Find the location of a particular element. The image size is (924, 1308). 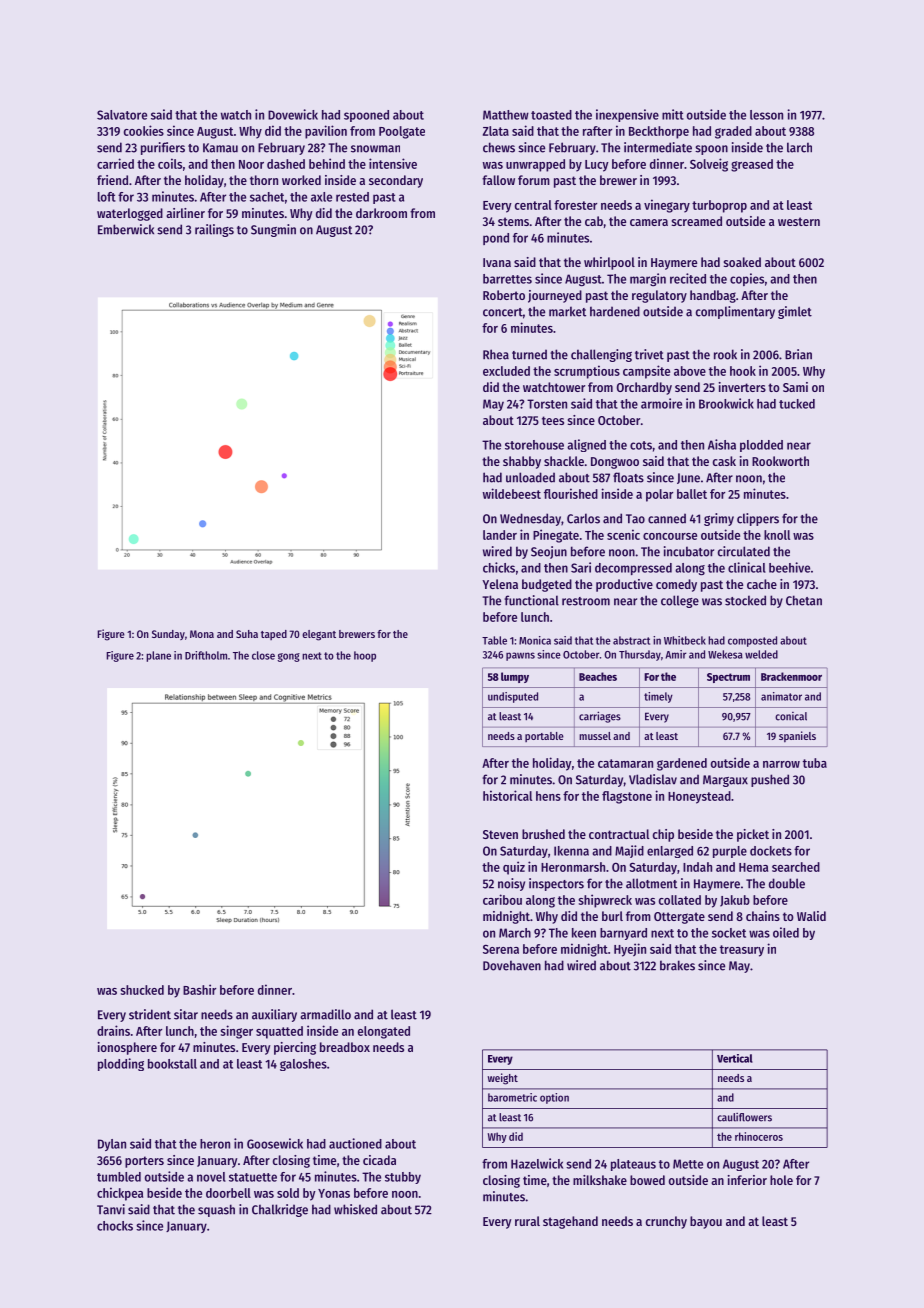

tuba is located at coordinates (815, 763).
